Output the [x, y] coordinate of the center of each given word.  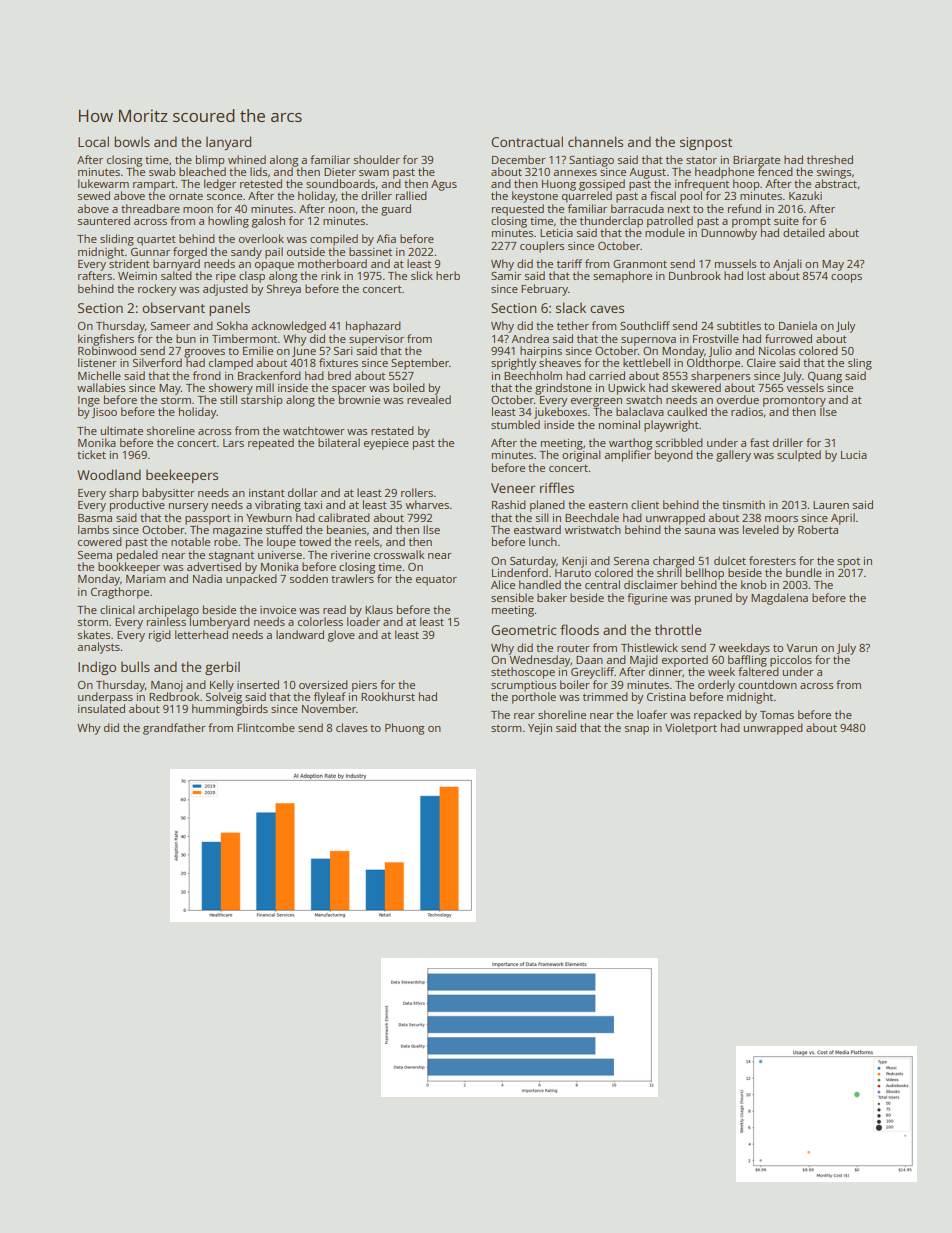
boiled [409, 387]
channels [595, 141]
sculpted [799, 456]
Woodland [109, 474]
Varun [801, 648]
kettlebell [646, 362]
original [581, 456]
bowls [132, 141]
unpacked [251, 580]
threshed [830, 159]
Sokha [232, 325]
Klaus [379, 609]
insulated [101, 708]
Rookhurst [388, 696]
